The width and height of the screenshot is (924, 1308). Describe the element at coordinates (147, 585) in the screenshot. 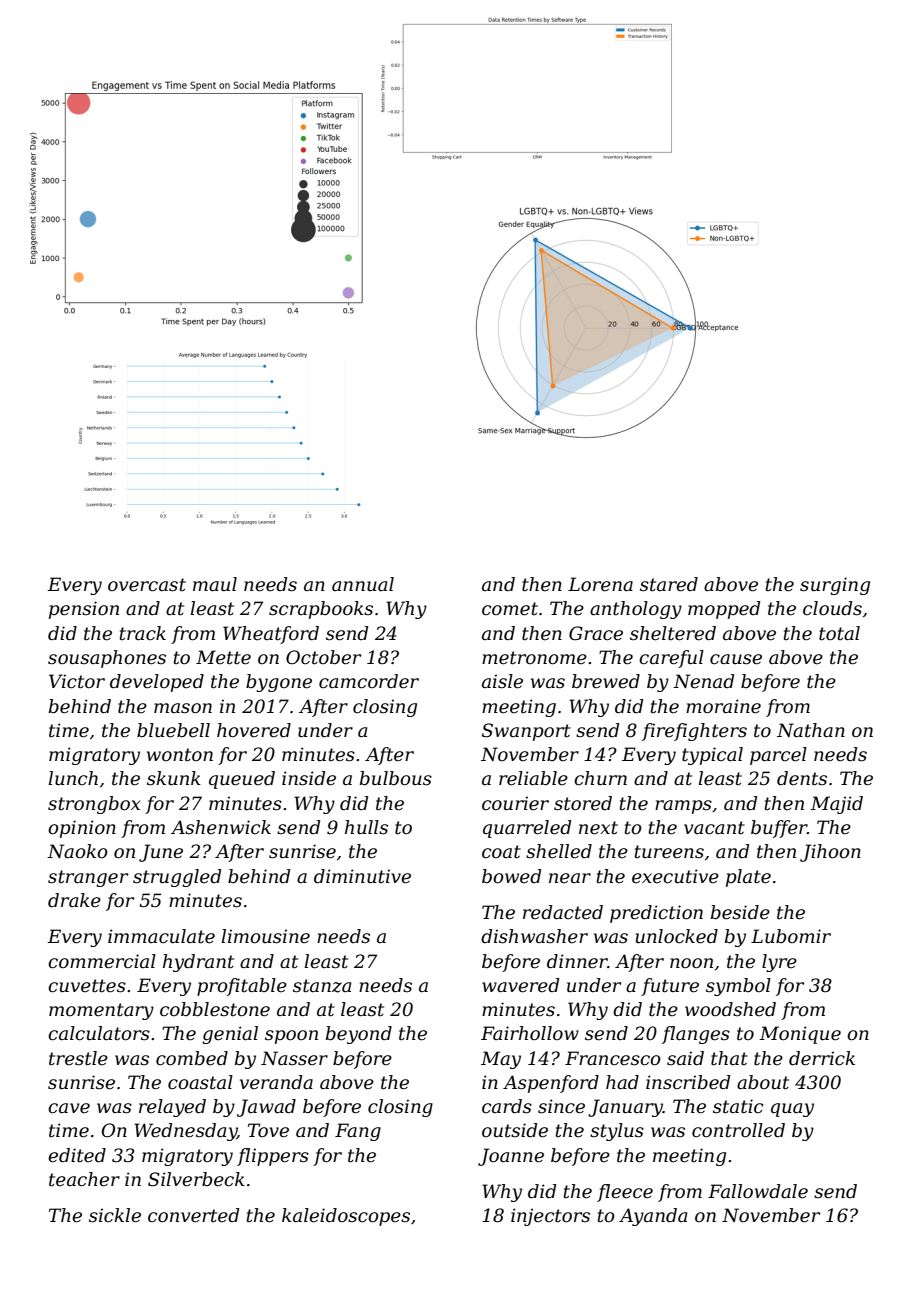

I see `overcast` at that location.
